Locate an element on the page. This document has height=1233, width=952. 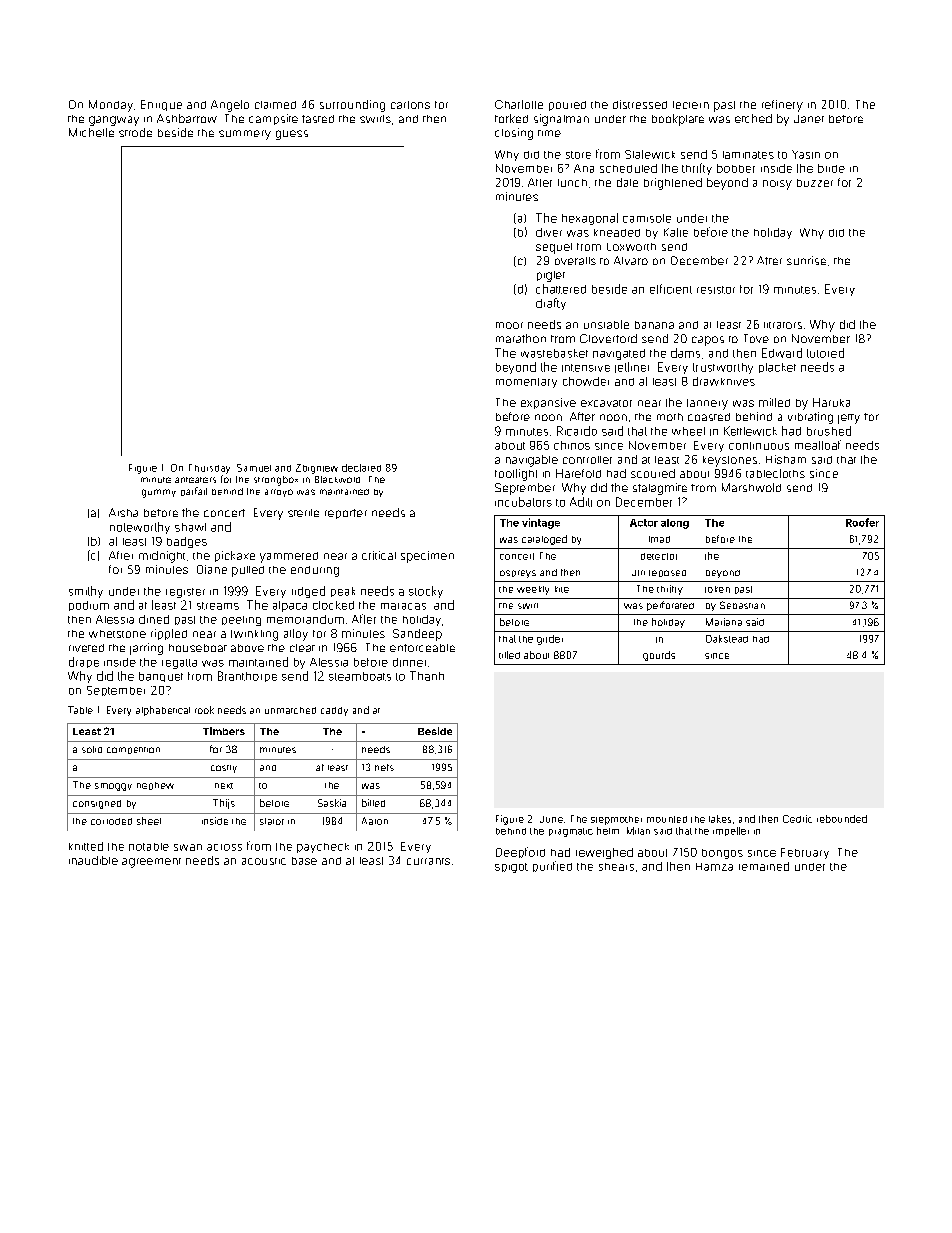
strode is located at coordinates (135, 132).
